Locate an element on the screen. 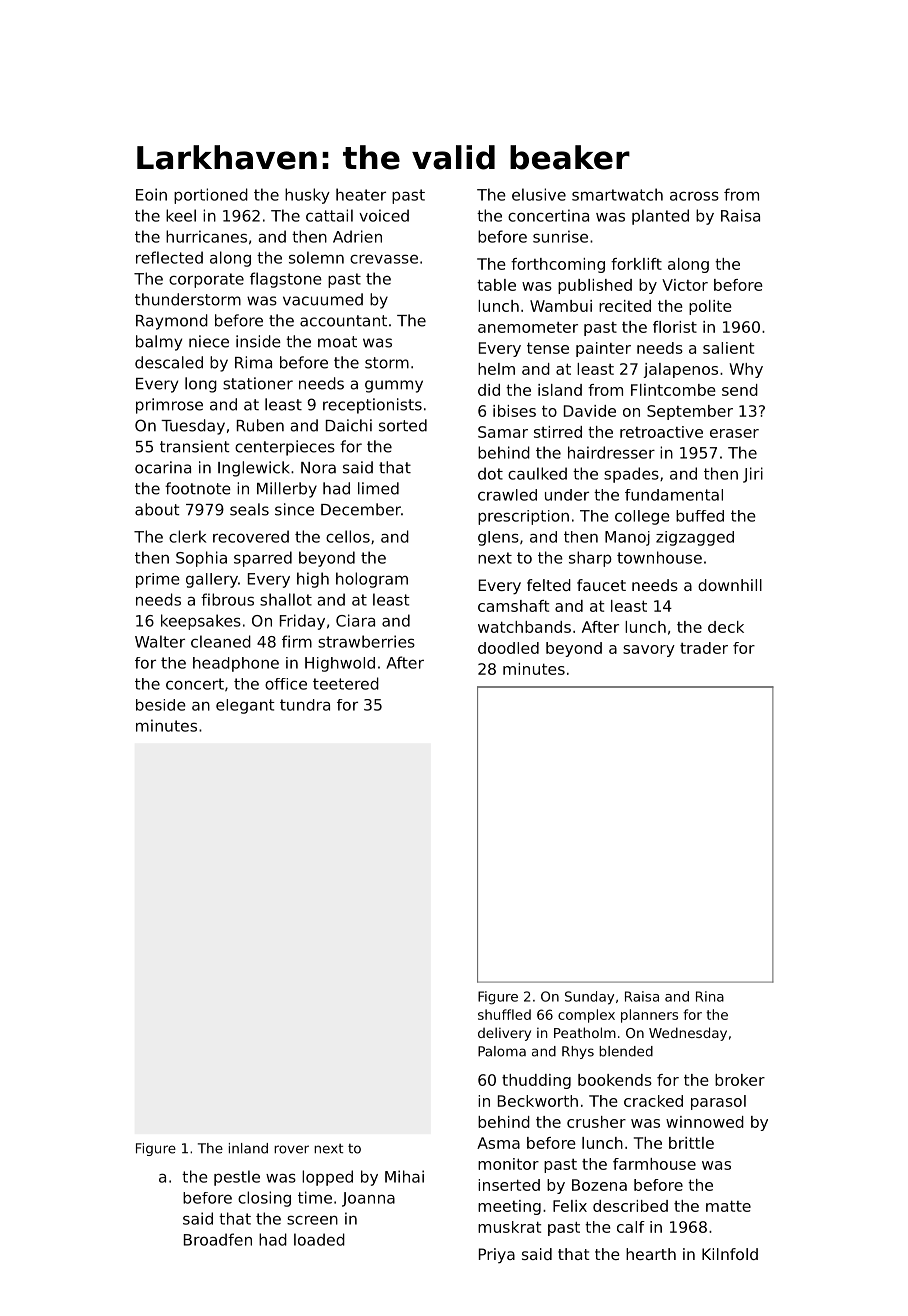 The image size is (908, 1316). stirred is located at coordinates (558, 432).
